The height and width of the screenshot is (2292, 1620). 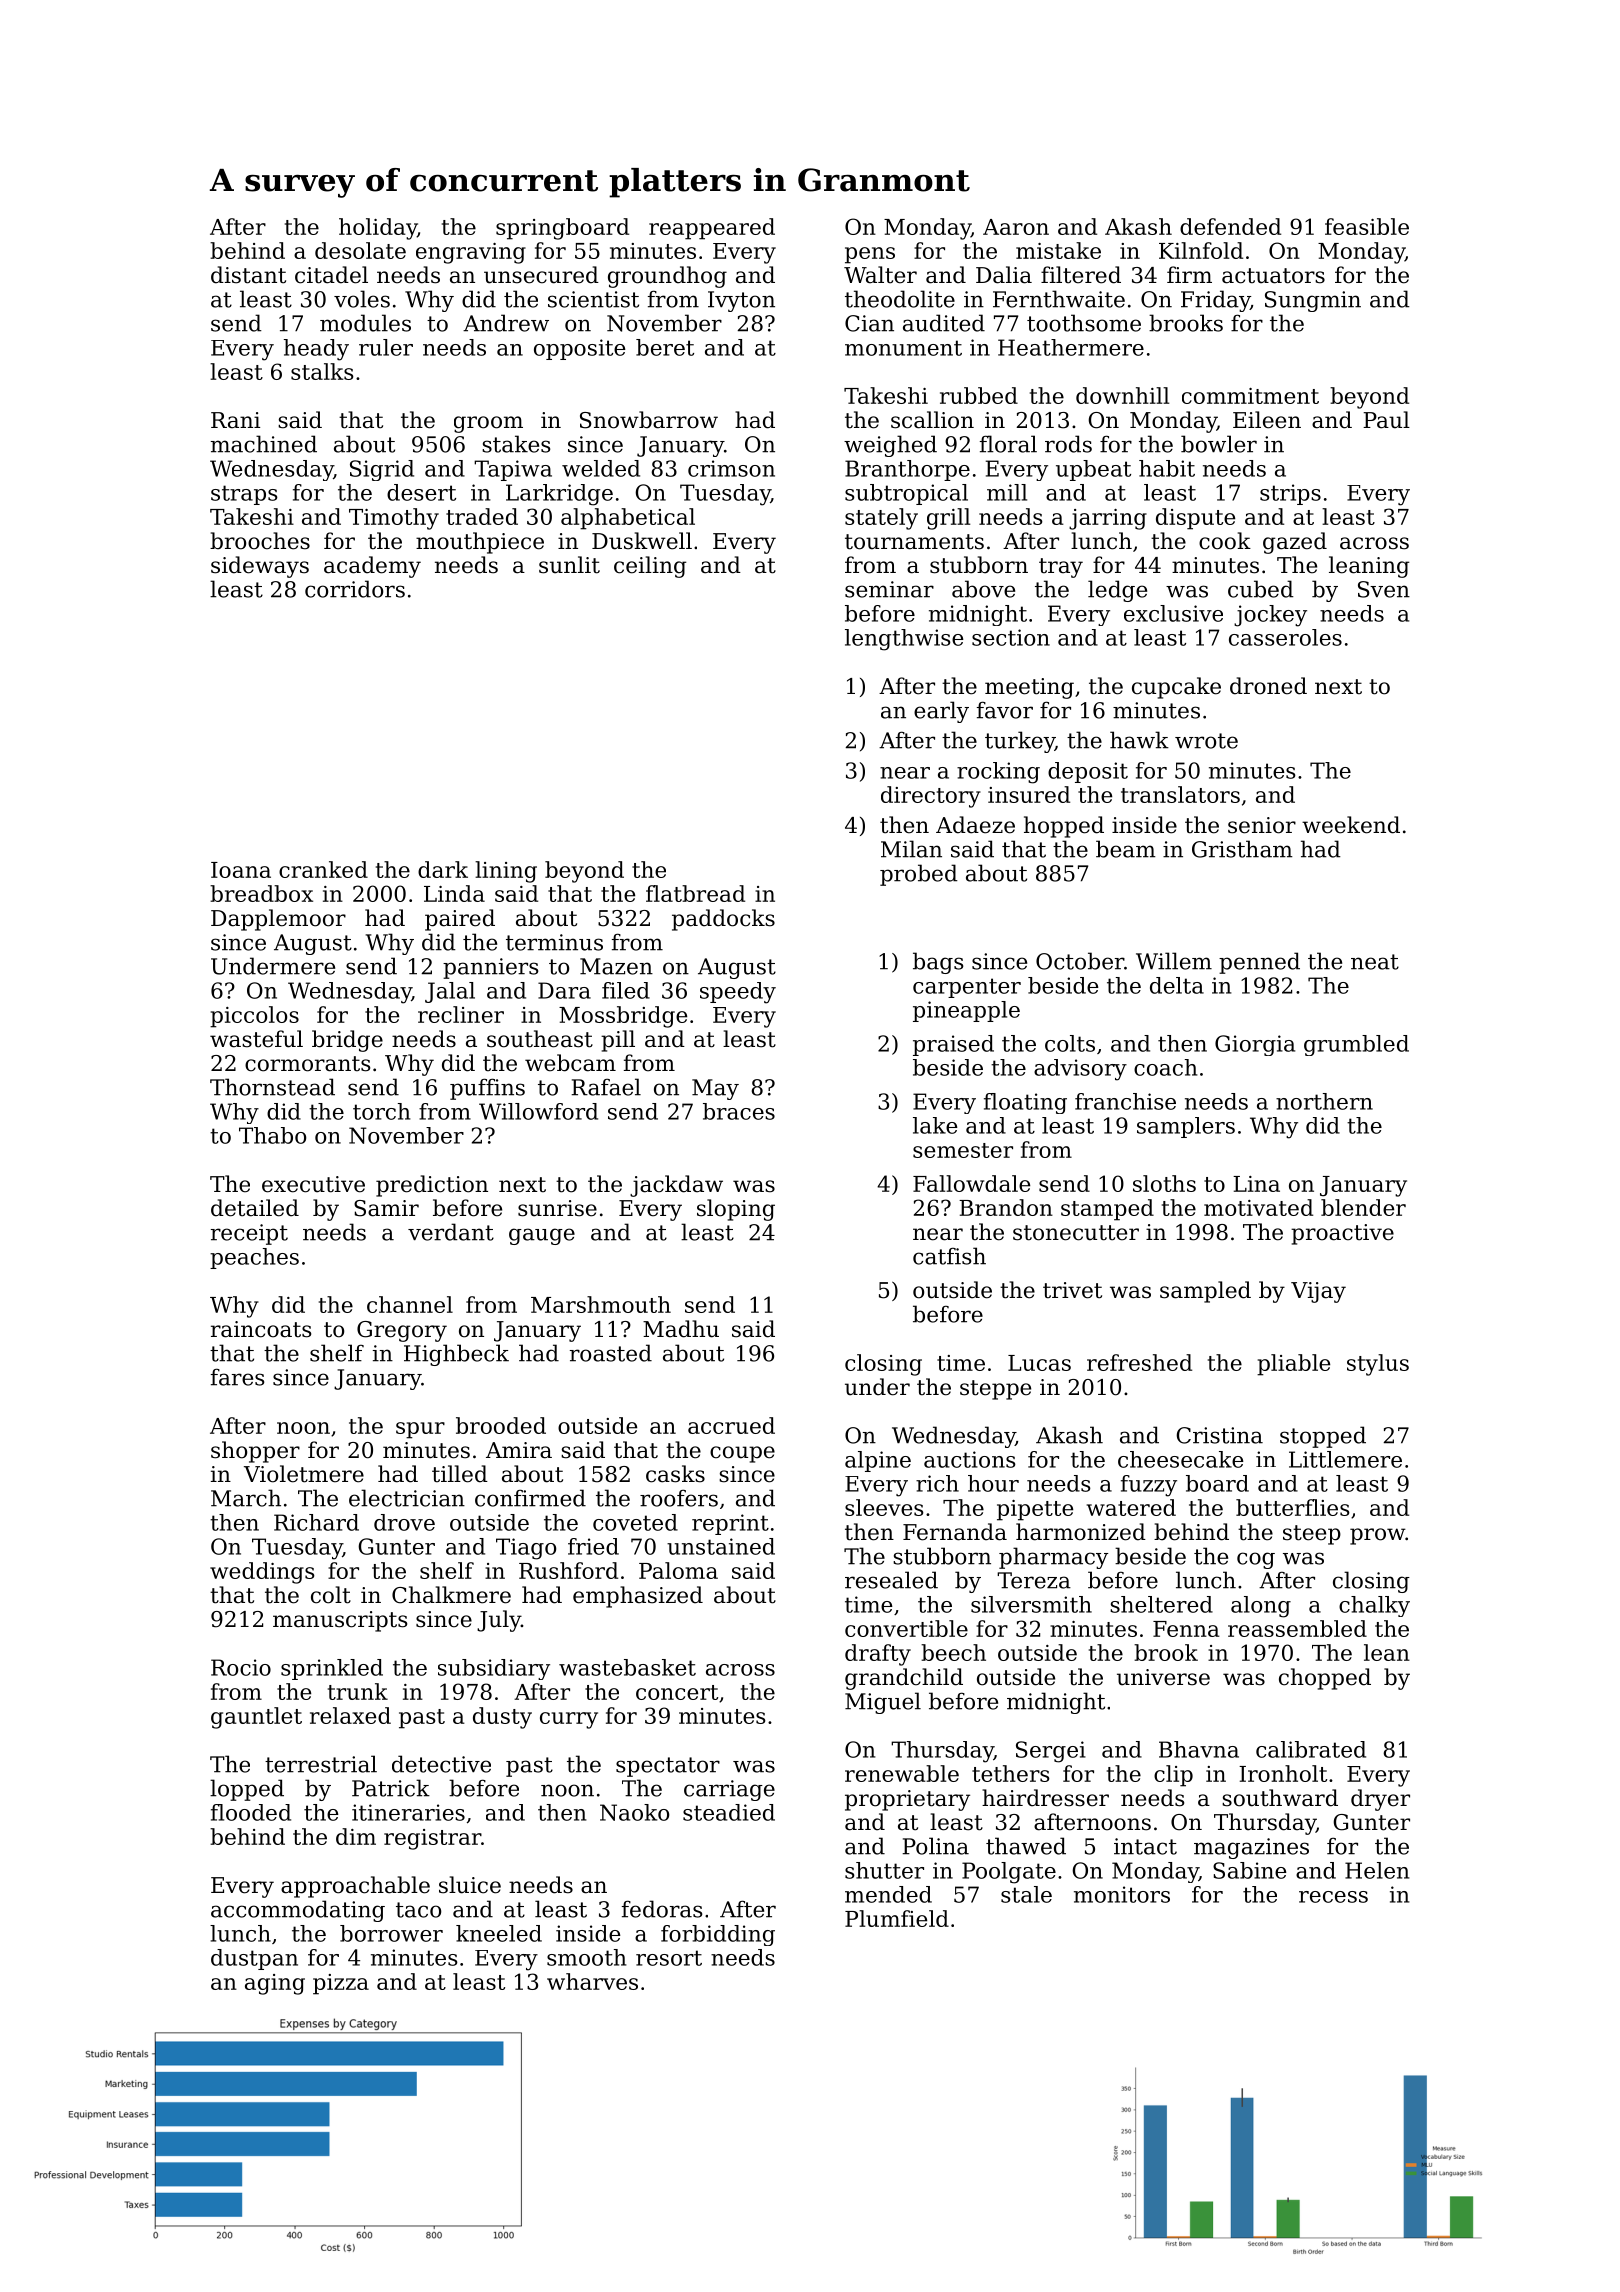 I want to click on Aaron, so click(x=1016, y=227).
